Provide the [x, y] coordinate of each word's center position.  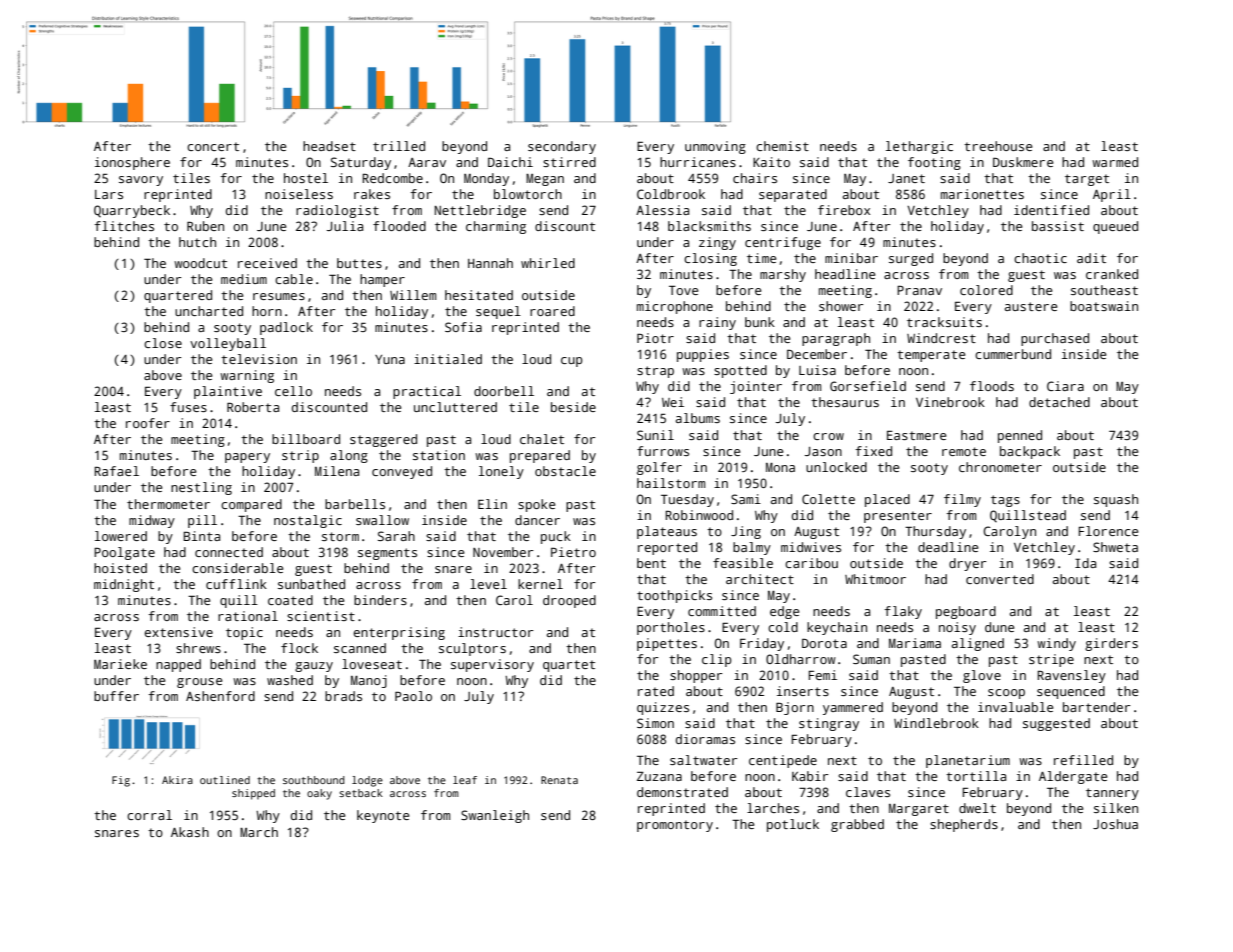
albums [698, 418]
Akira [177, 780]
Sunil [655, 435]
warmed [1115, 162]
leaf [465, 780]
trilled [399, 146]
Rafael [116, 471]
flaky [903, 612]
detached [1059, 402]
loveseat [372, 664]
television [259, 359]
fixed [873, 451]
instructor [495, 632]
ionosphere [132, 163]
